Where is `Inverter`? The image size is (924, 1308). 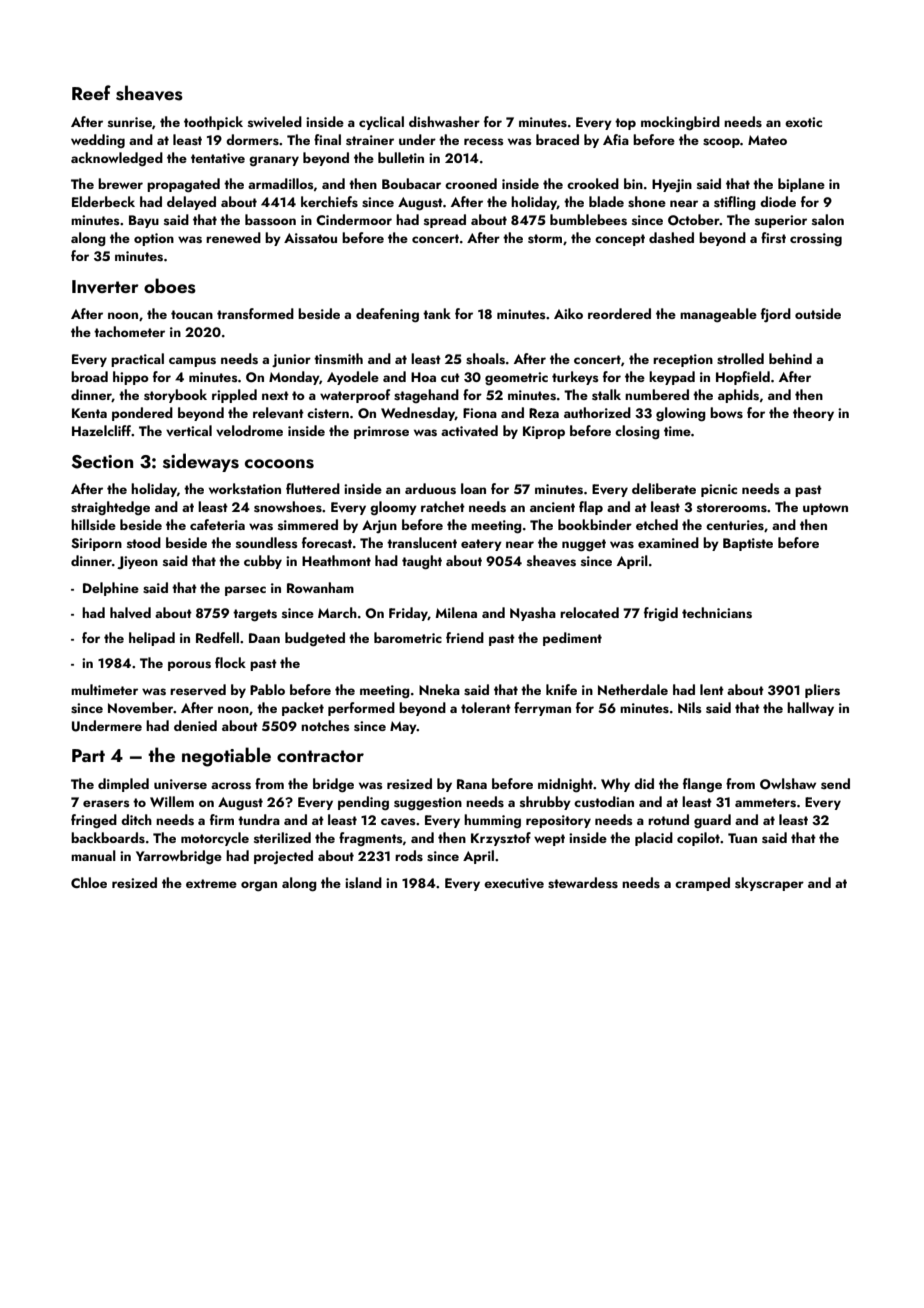 Inverter is located at coordinates (105, 287).
